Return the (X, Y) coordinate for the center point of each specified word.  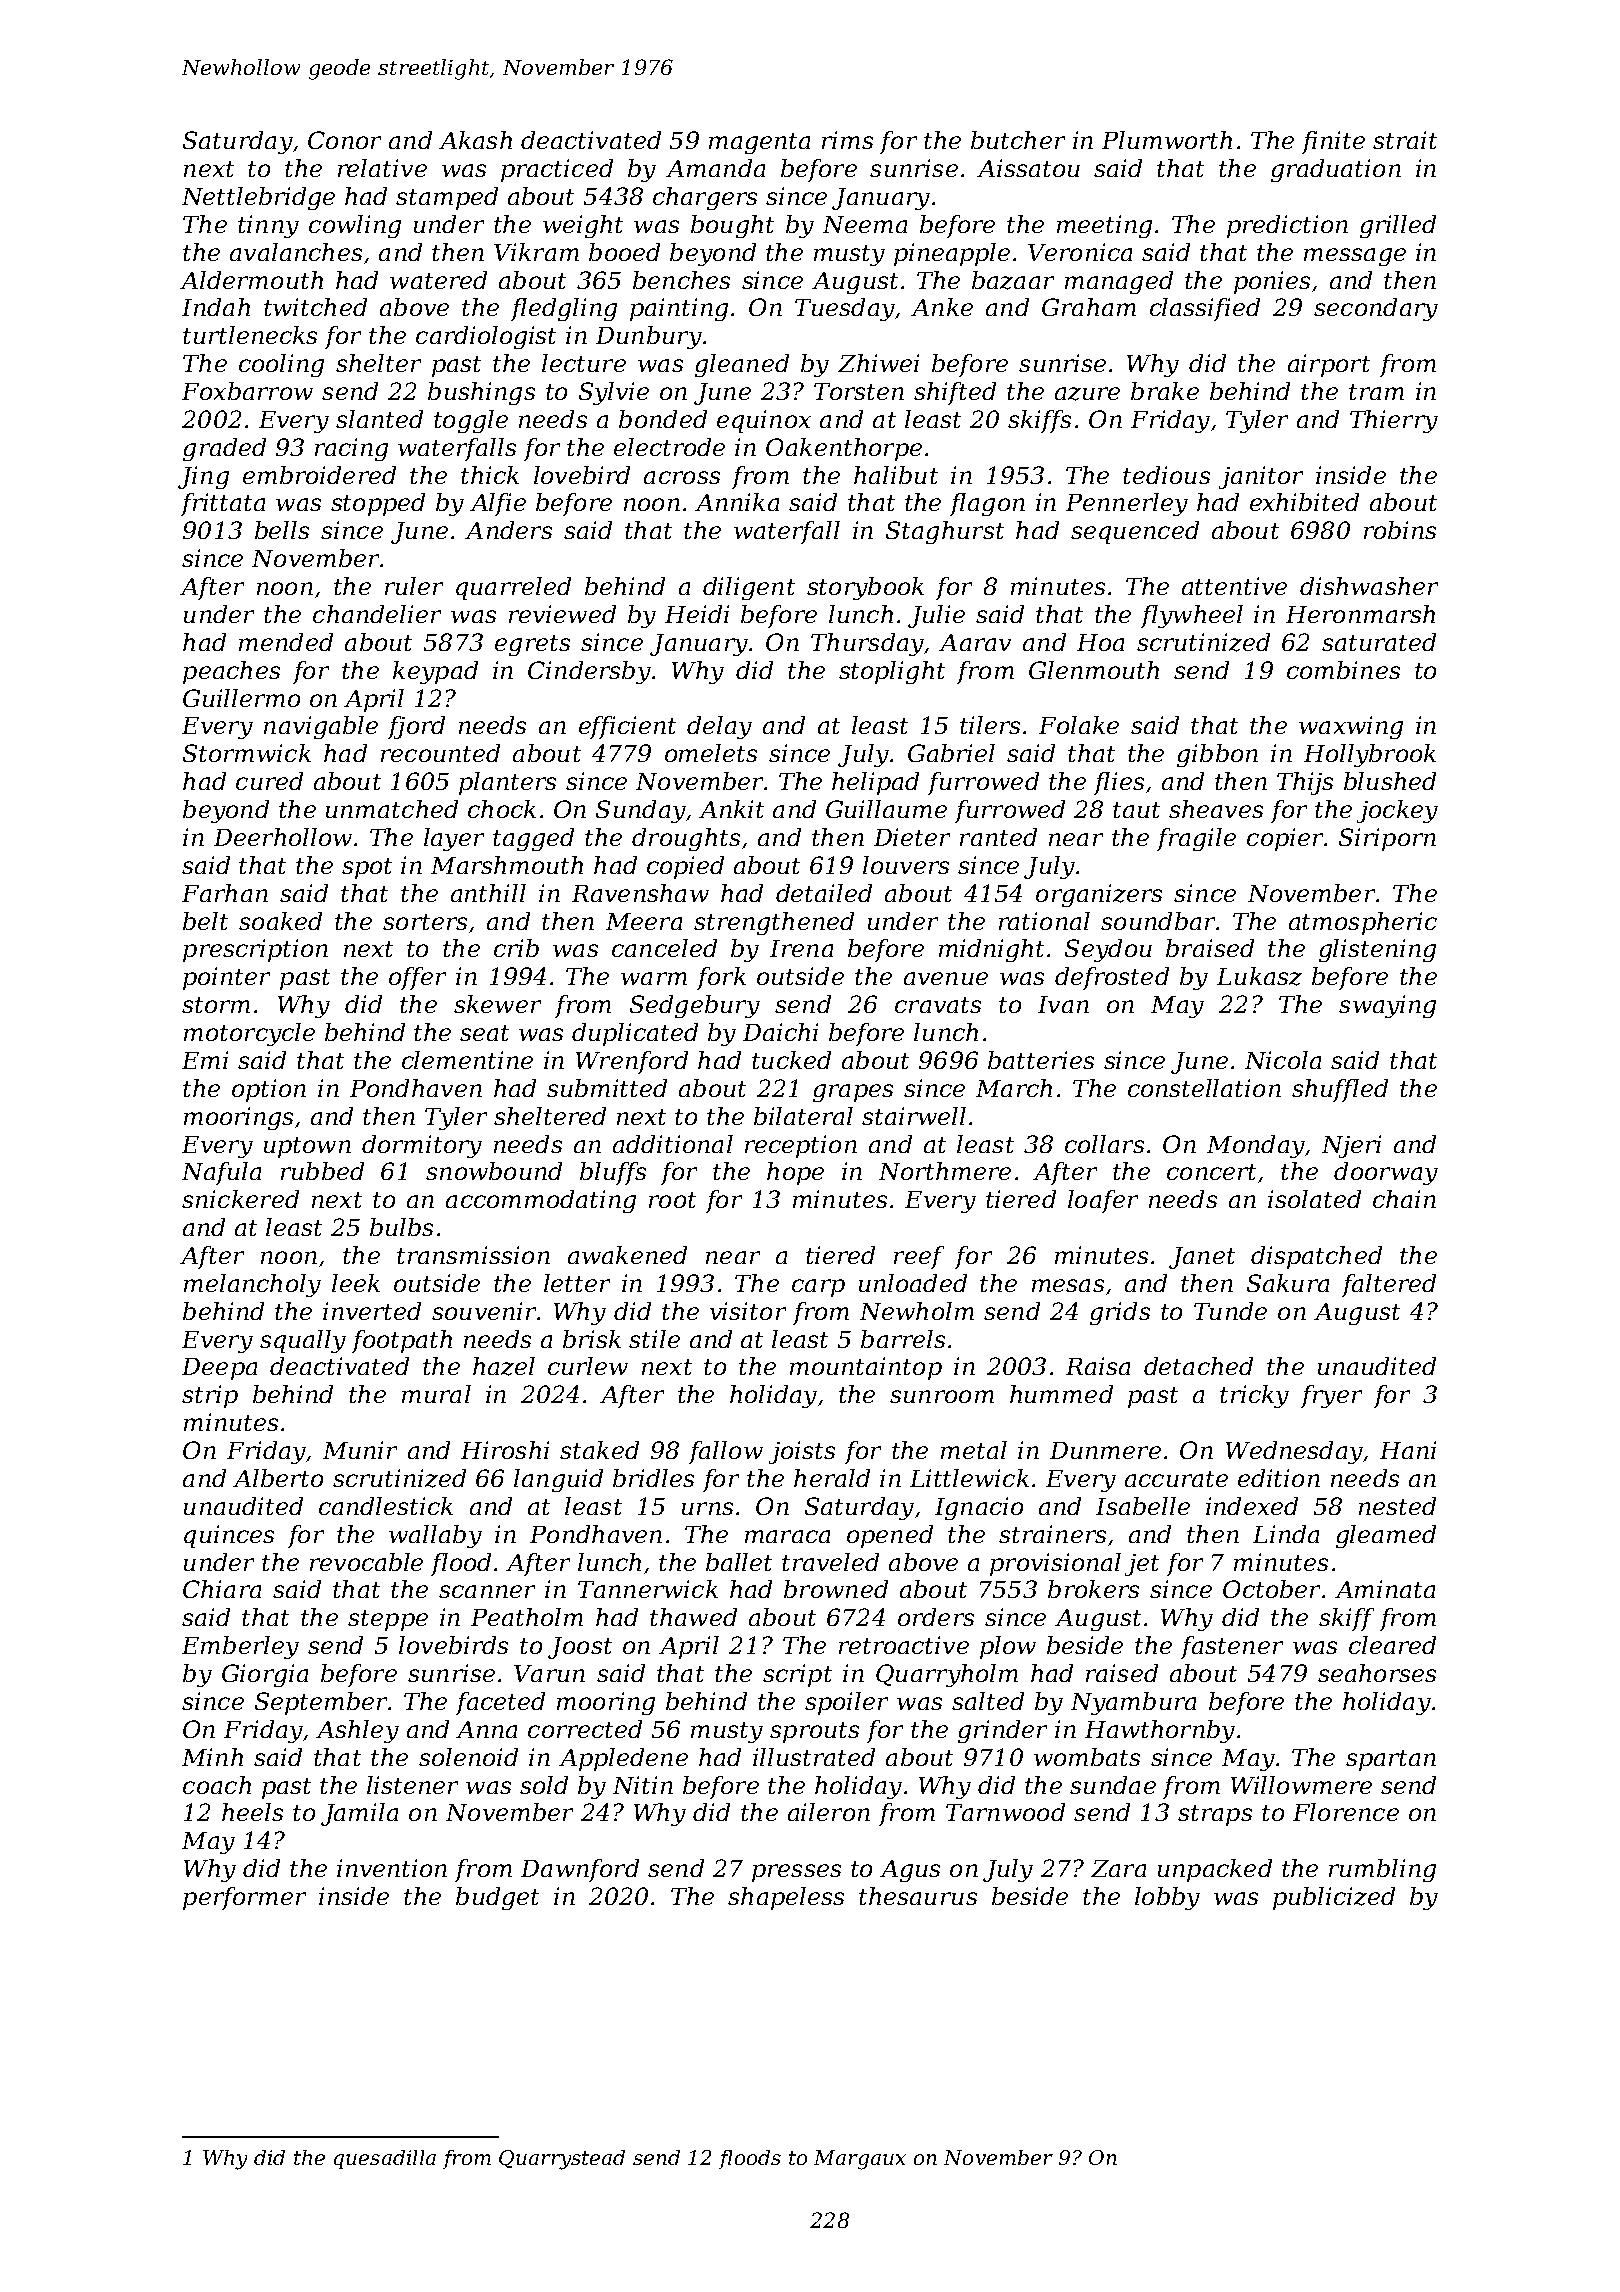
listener (412, 1785)
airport (1329, 365)
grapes (853, 1093)
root (672, 1200)
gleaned (742, 365)
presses (796, 1873)
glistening (1377, 950)
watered (438, 280)
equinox (764, 421)
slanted (379, 419)
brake (1165, 391)
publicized (1334, 1898)
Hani (1408, 1450)
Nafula (221, 1173)
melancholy (252, 1285)
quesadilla (385, 2159)
